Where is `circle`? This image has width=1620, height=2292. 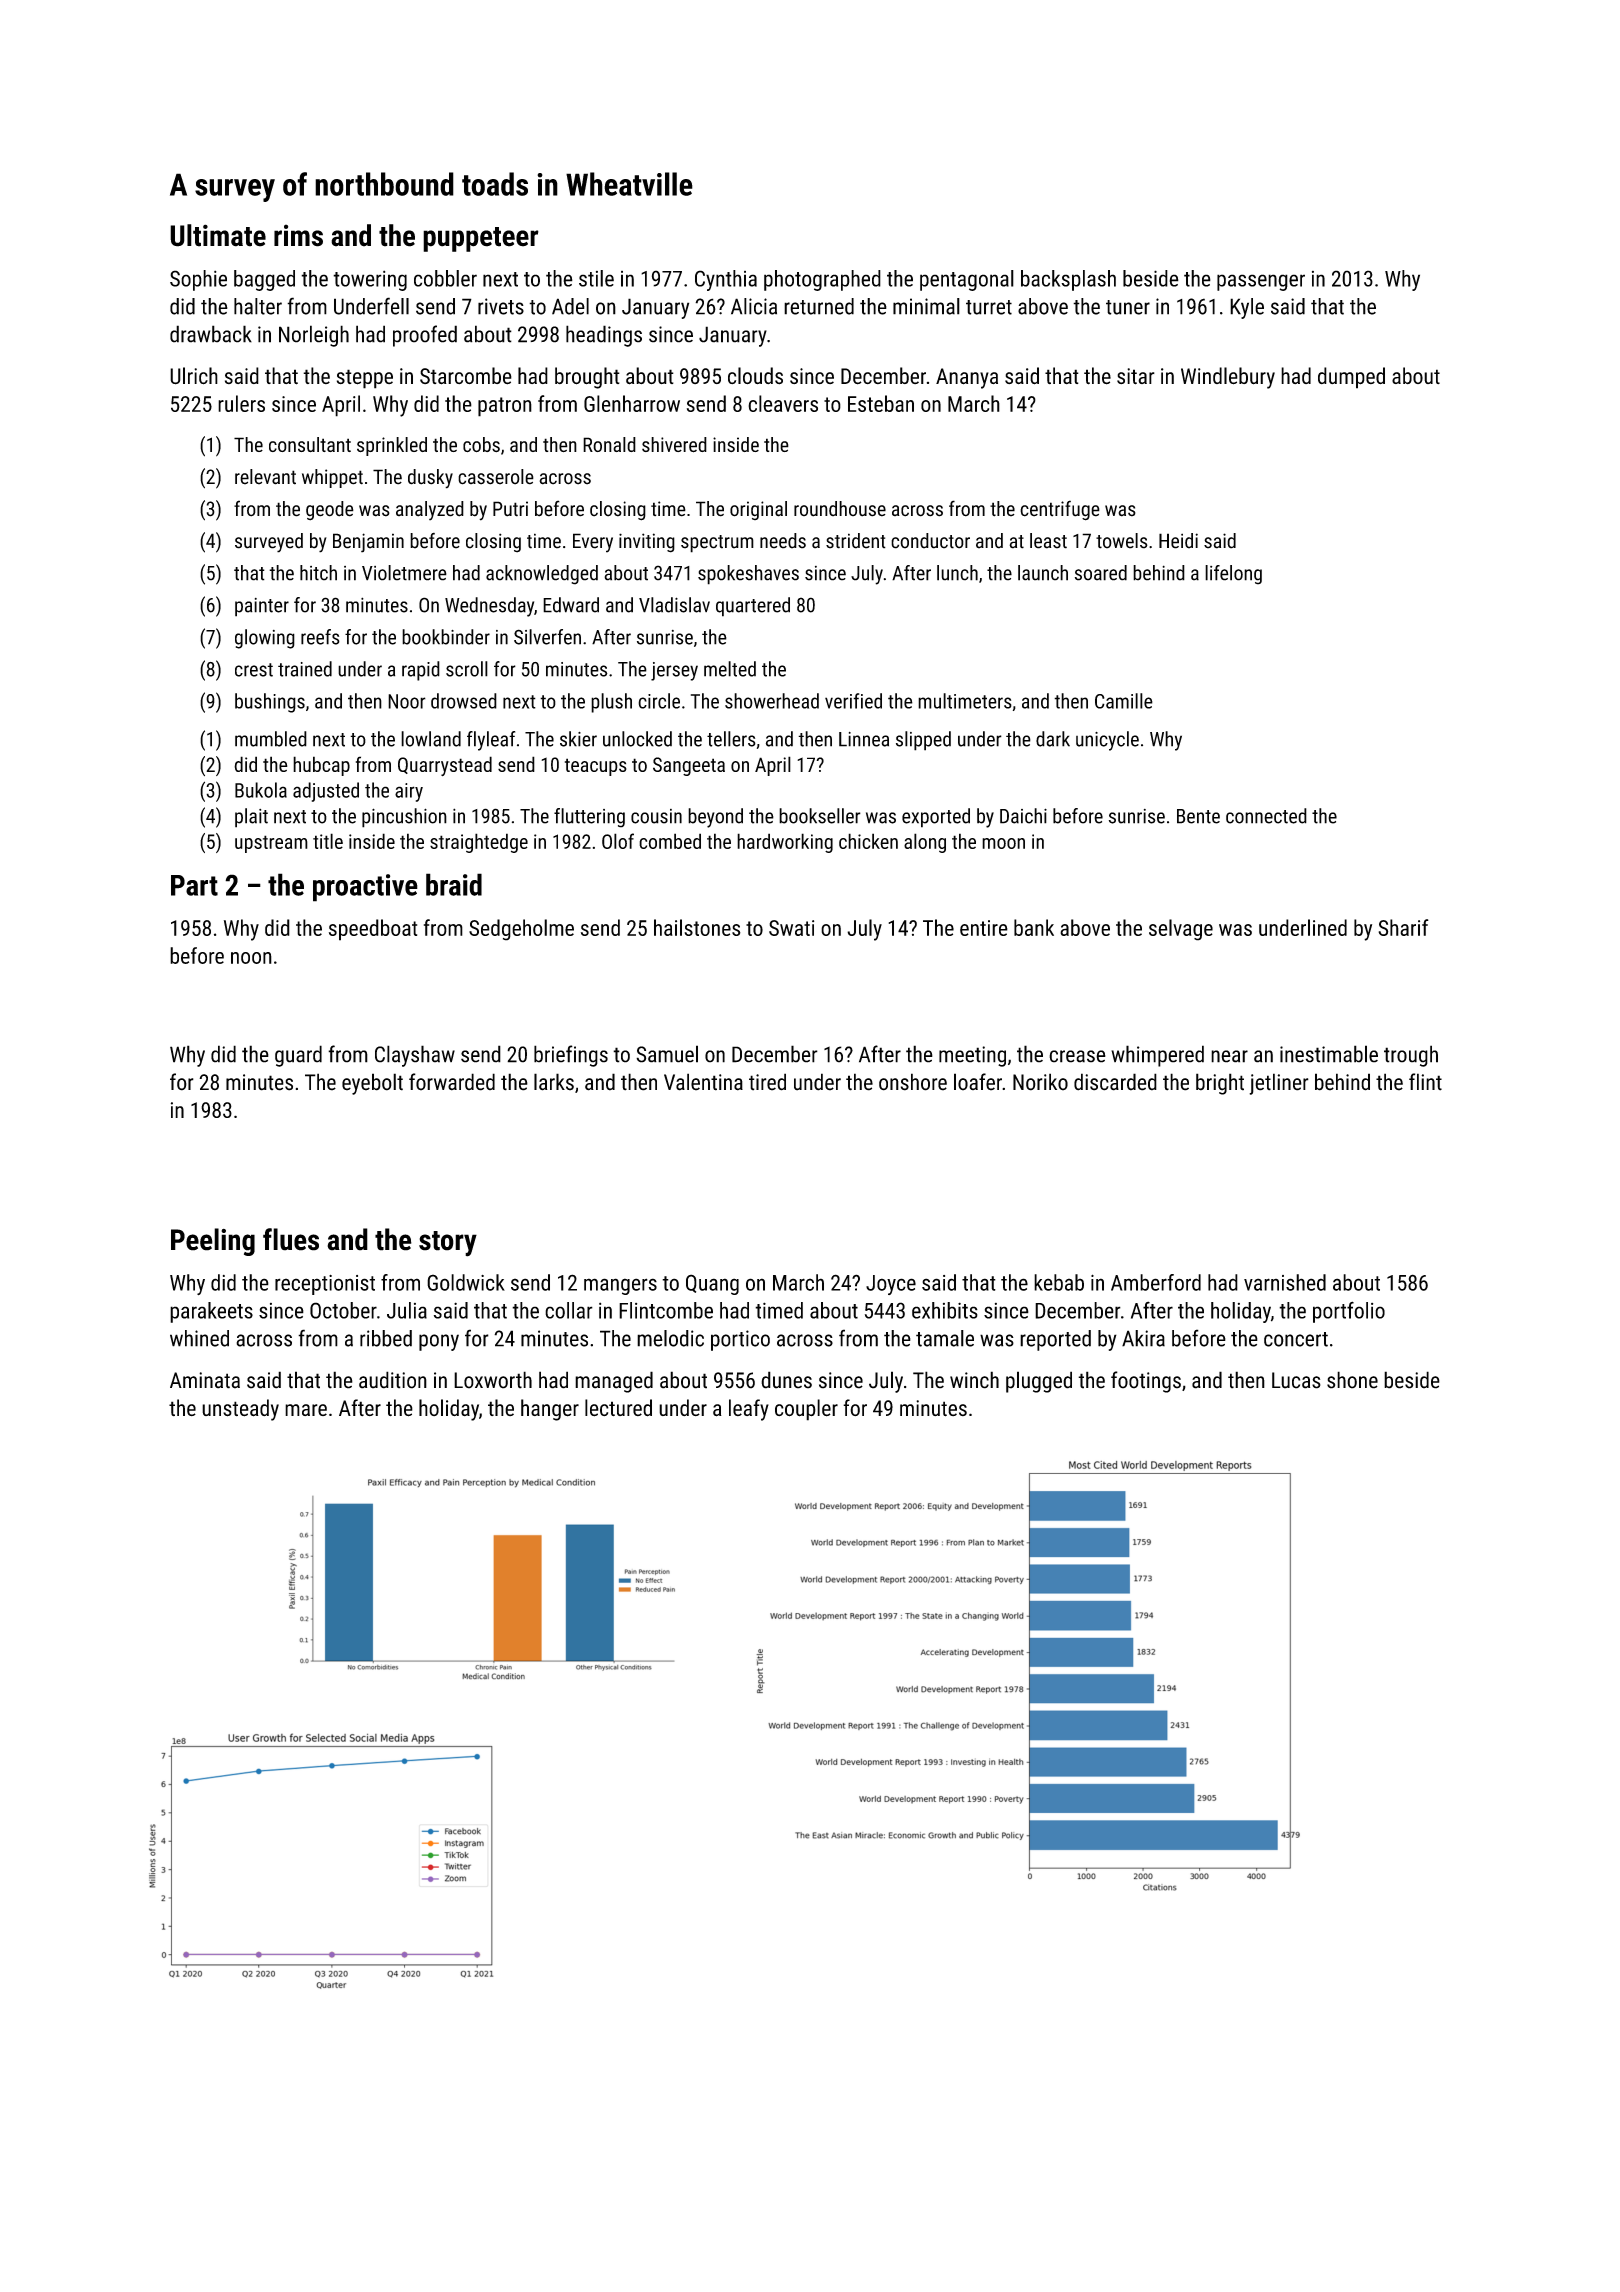
circle is located at coordinates (659, 701).
